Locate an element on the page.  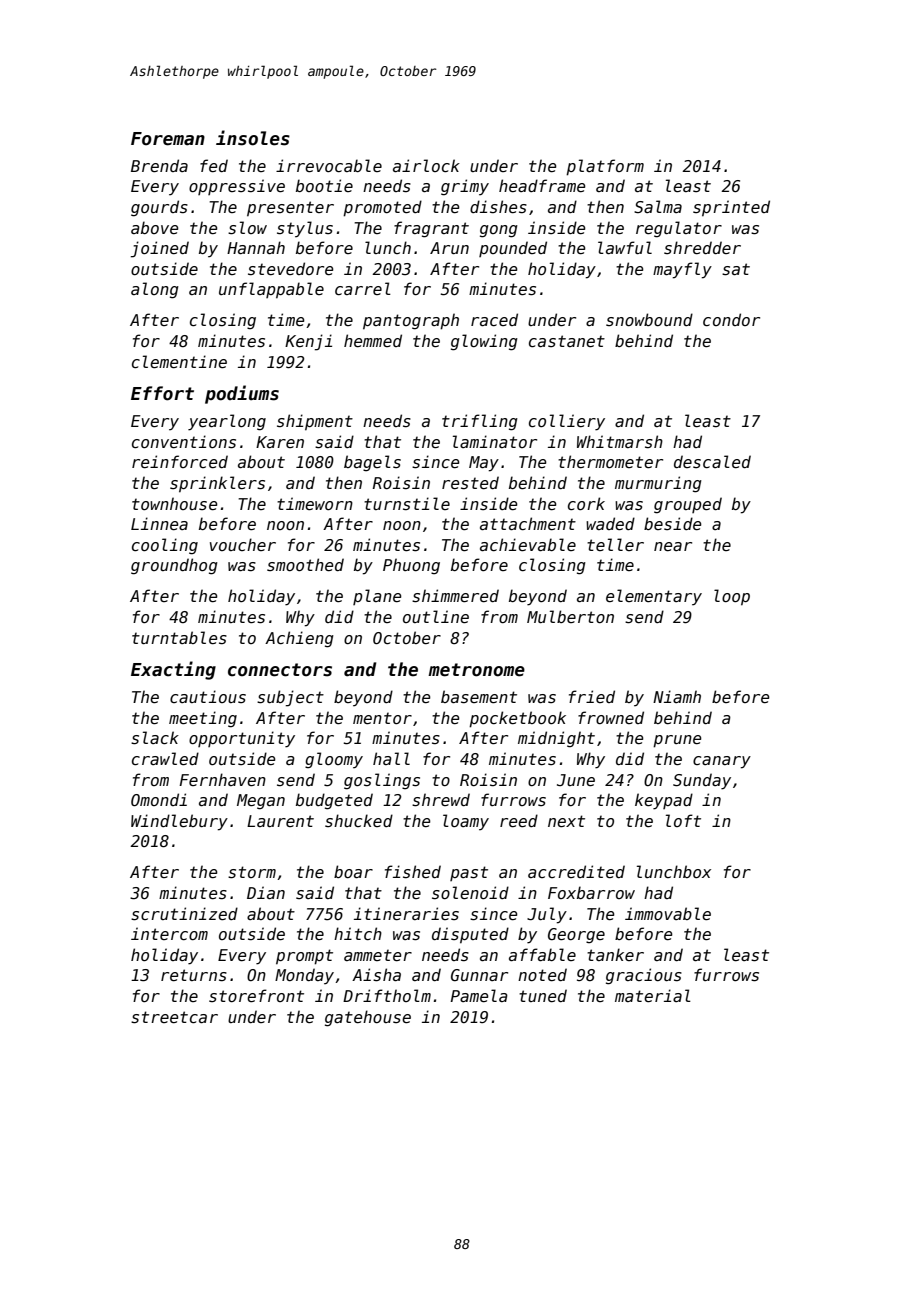
accredited is located at coordinates (576, 872).
